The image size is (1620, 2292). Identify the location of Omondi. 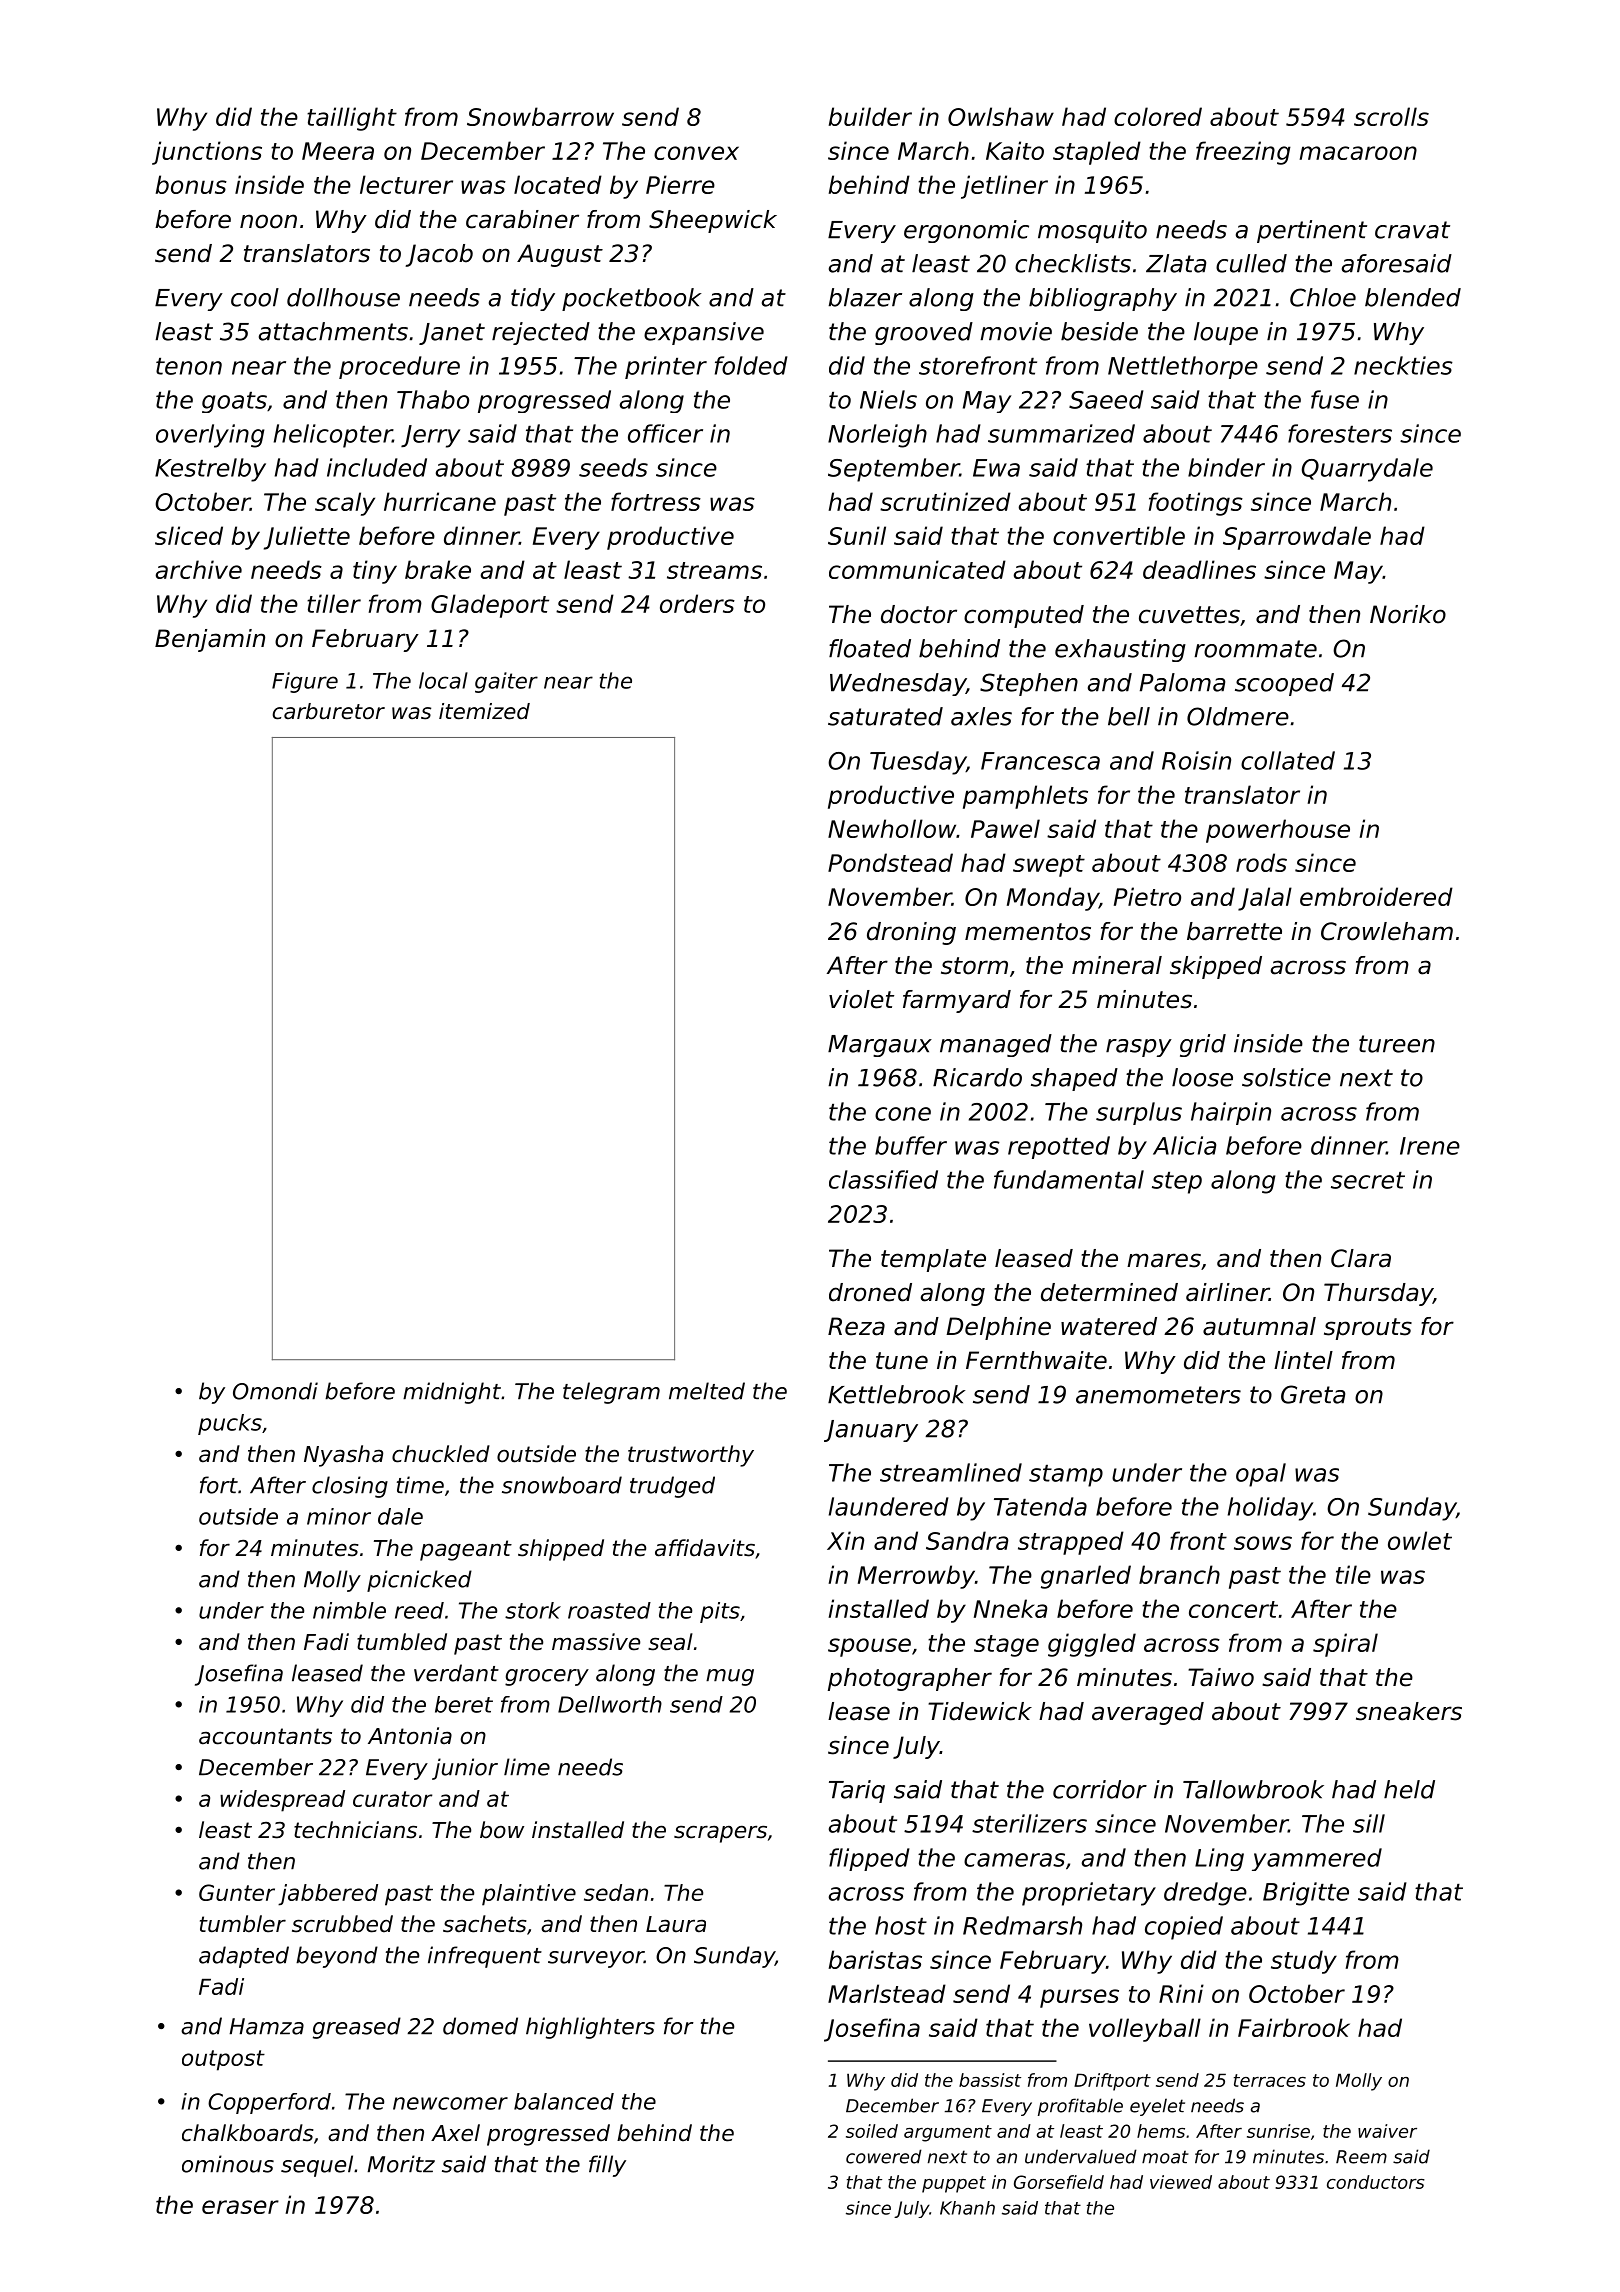
(275, 1391).
